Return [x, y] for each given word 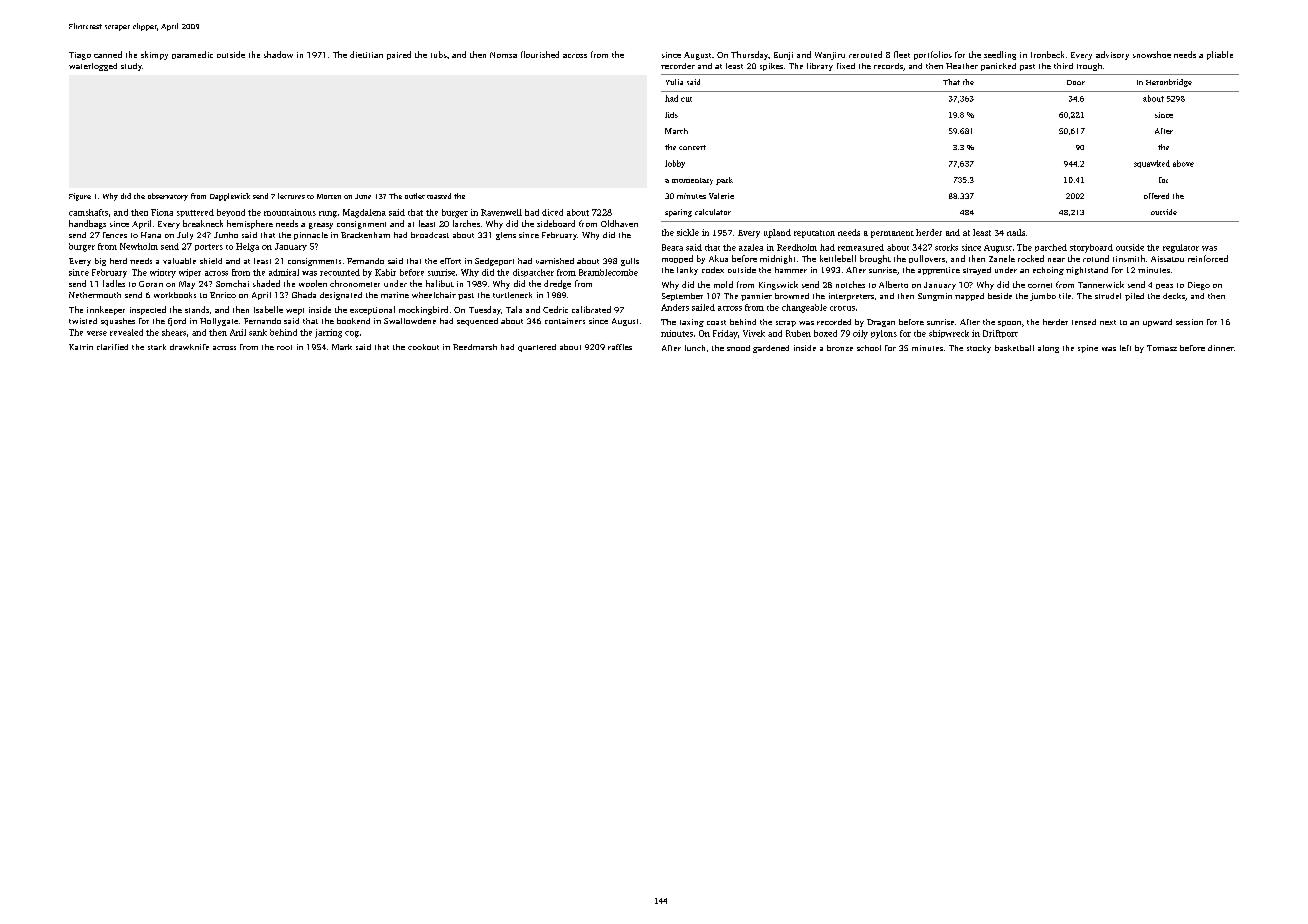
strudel [1108, 296]
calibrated [591, 309]
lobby [675, 164]
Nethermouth [95, 295]
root [284, 347]
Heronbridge [1169, 83]
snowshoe [1152, 54]
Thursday [749, 55]
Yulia [674, 82]
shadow [278, 54]
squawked [1152, 164]
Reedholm [797, 247]
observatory [168, 197]
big [100, 262]
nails [1016, 232]
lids [671, 115]
